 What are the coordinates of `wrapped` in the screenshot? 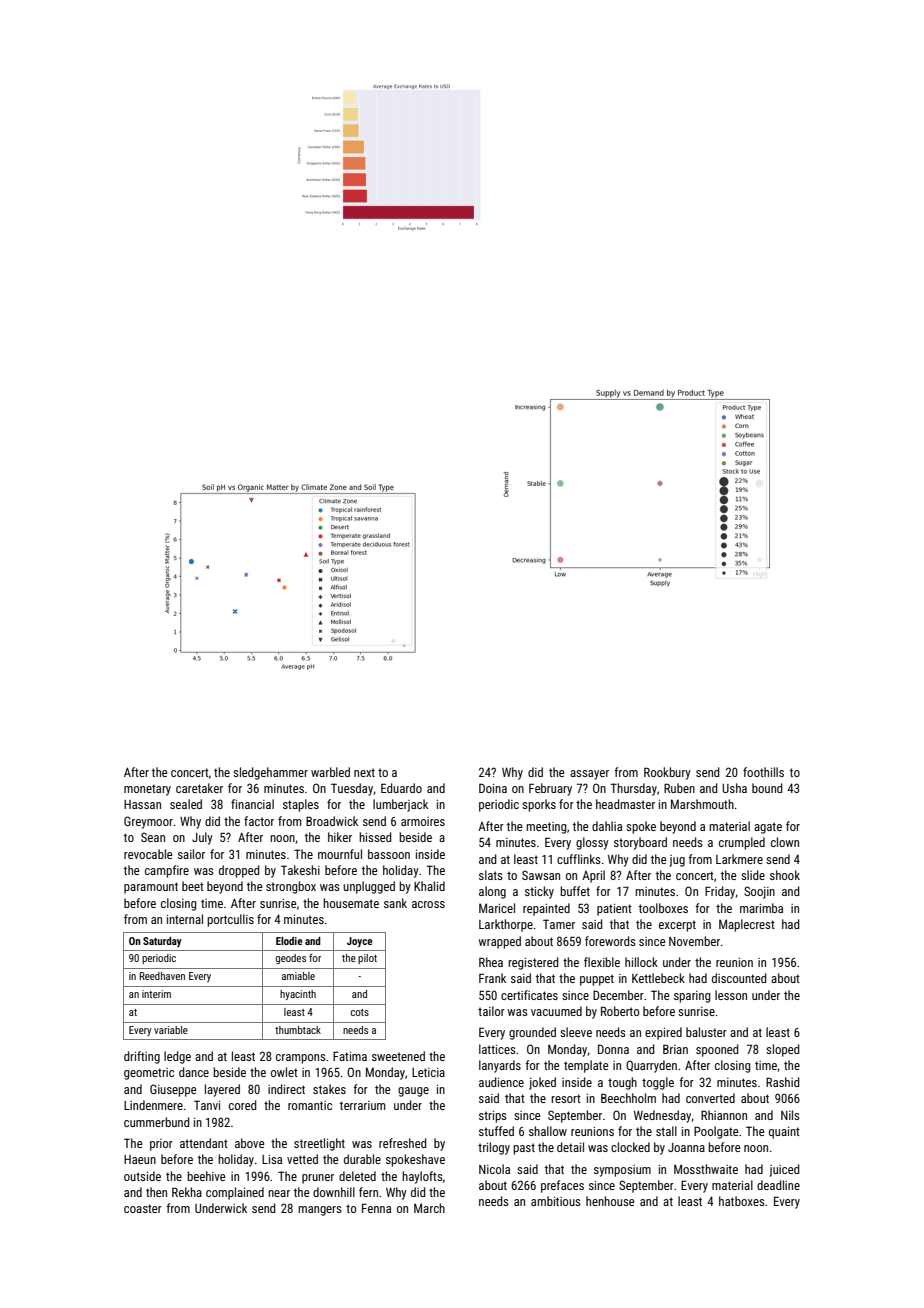 It's located at (499, 942).
